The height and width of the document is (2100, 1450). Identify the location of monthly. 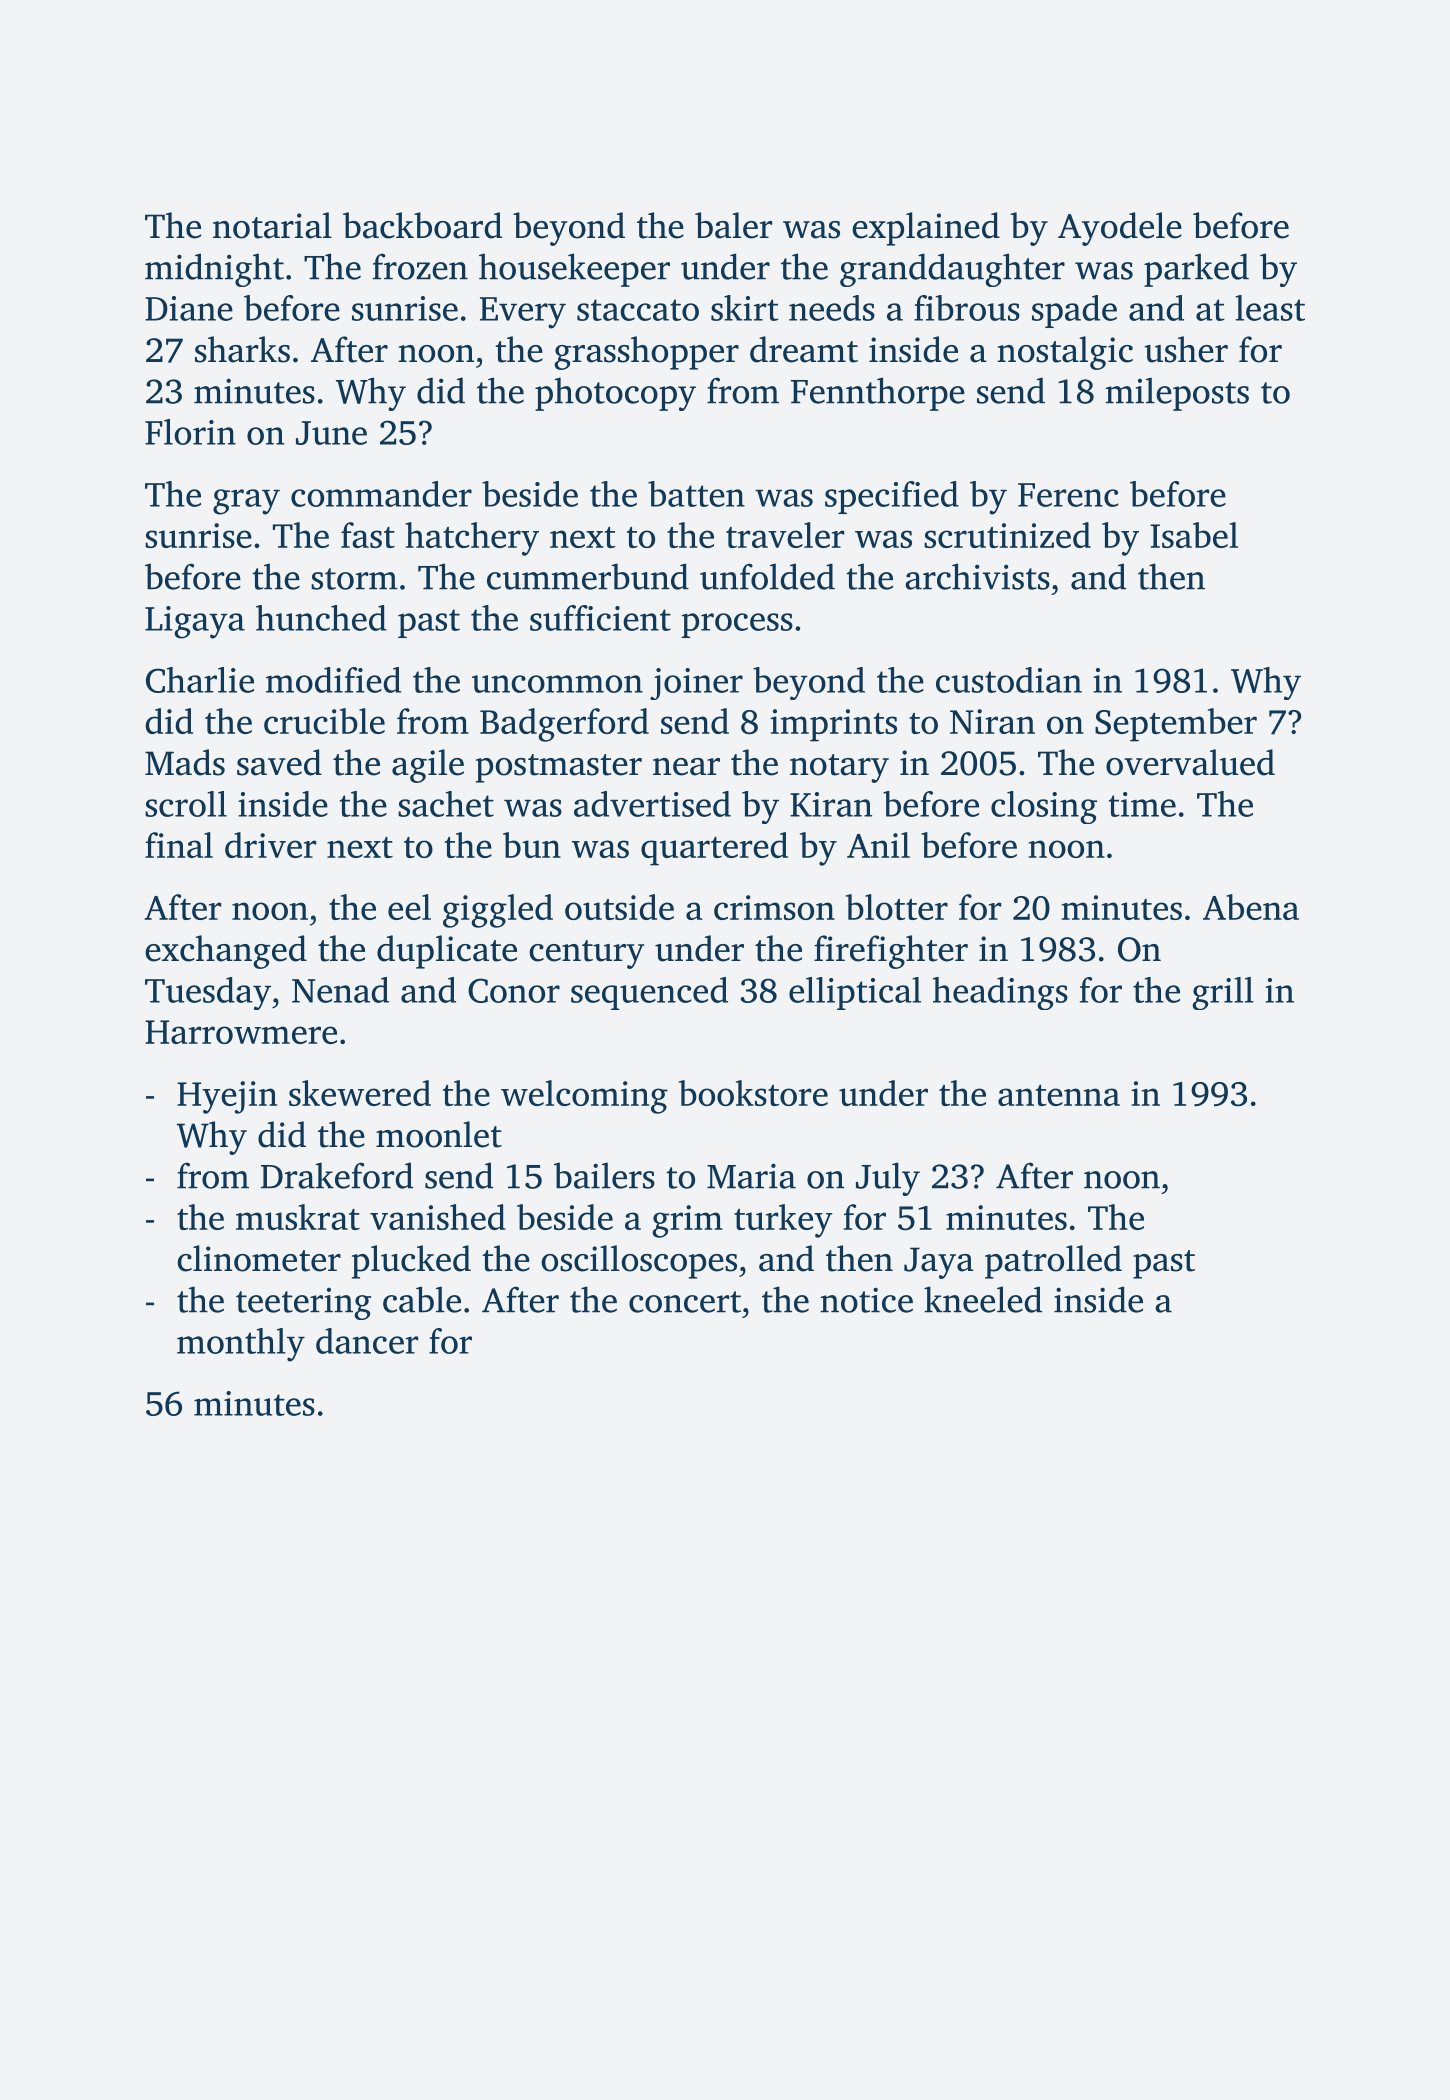
(241, 1345).
